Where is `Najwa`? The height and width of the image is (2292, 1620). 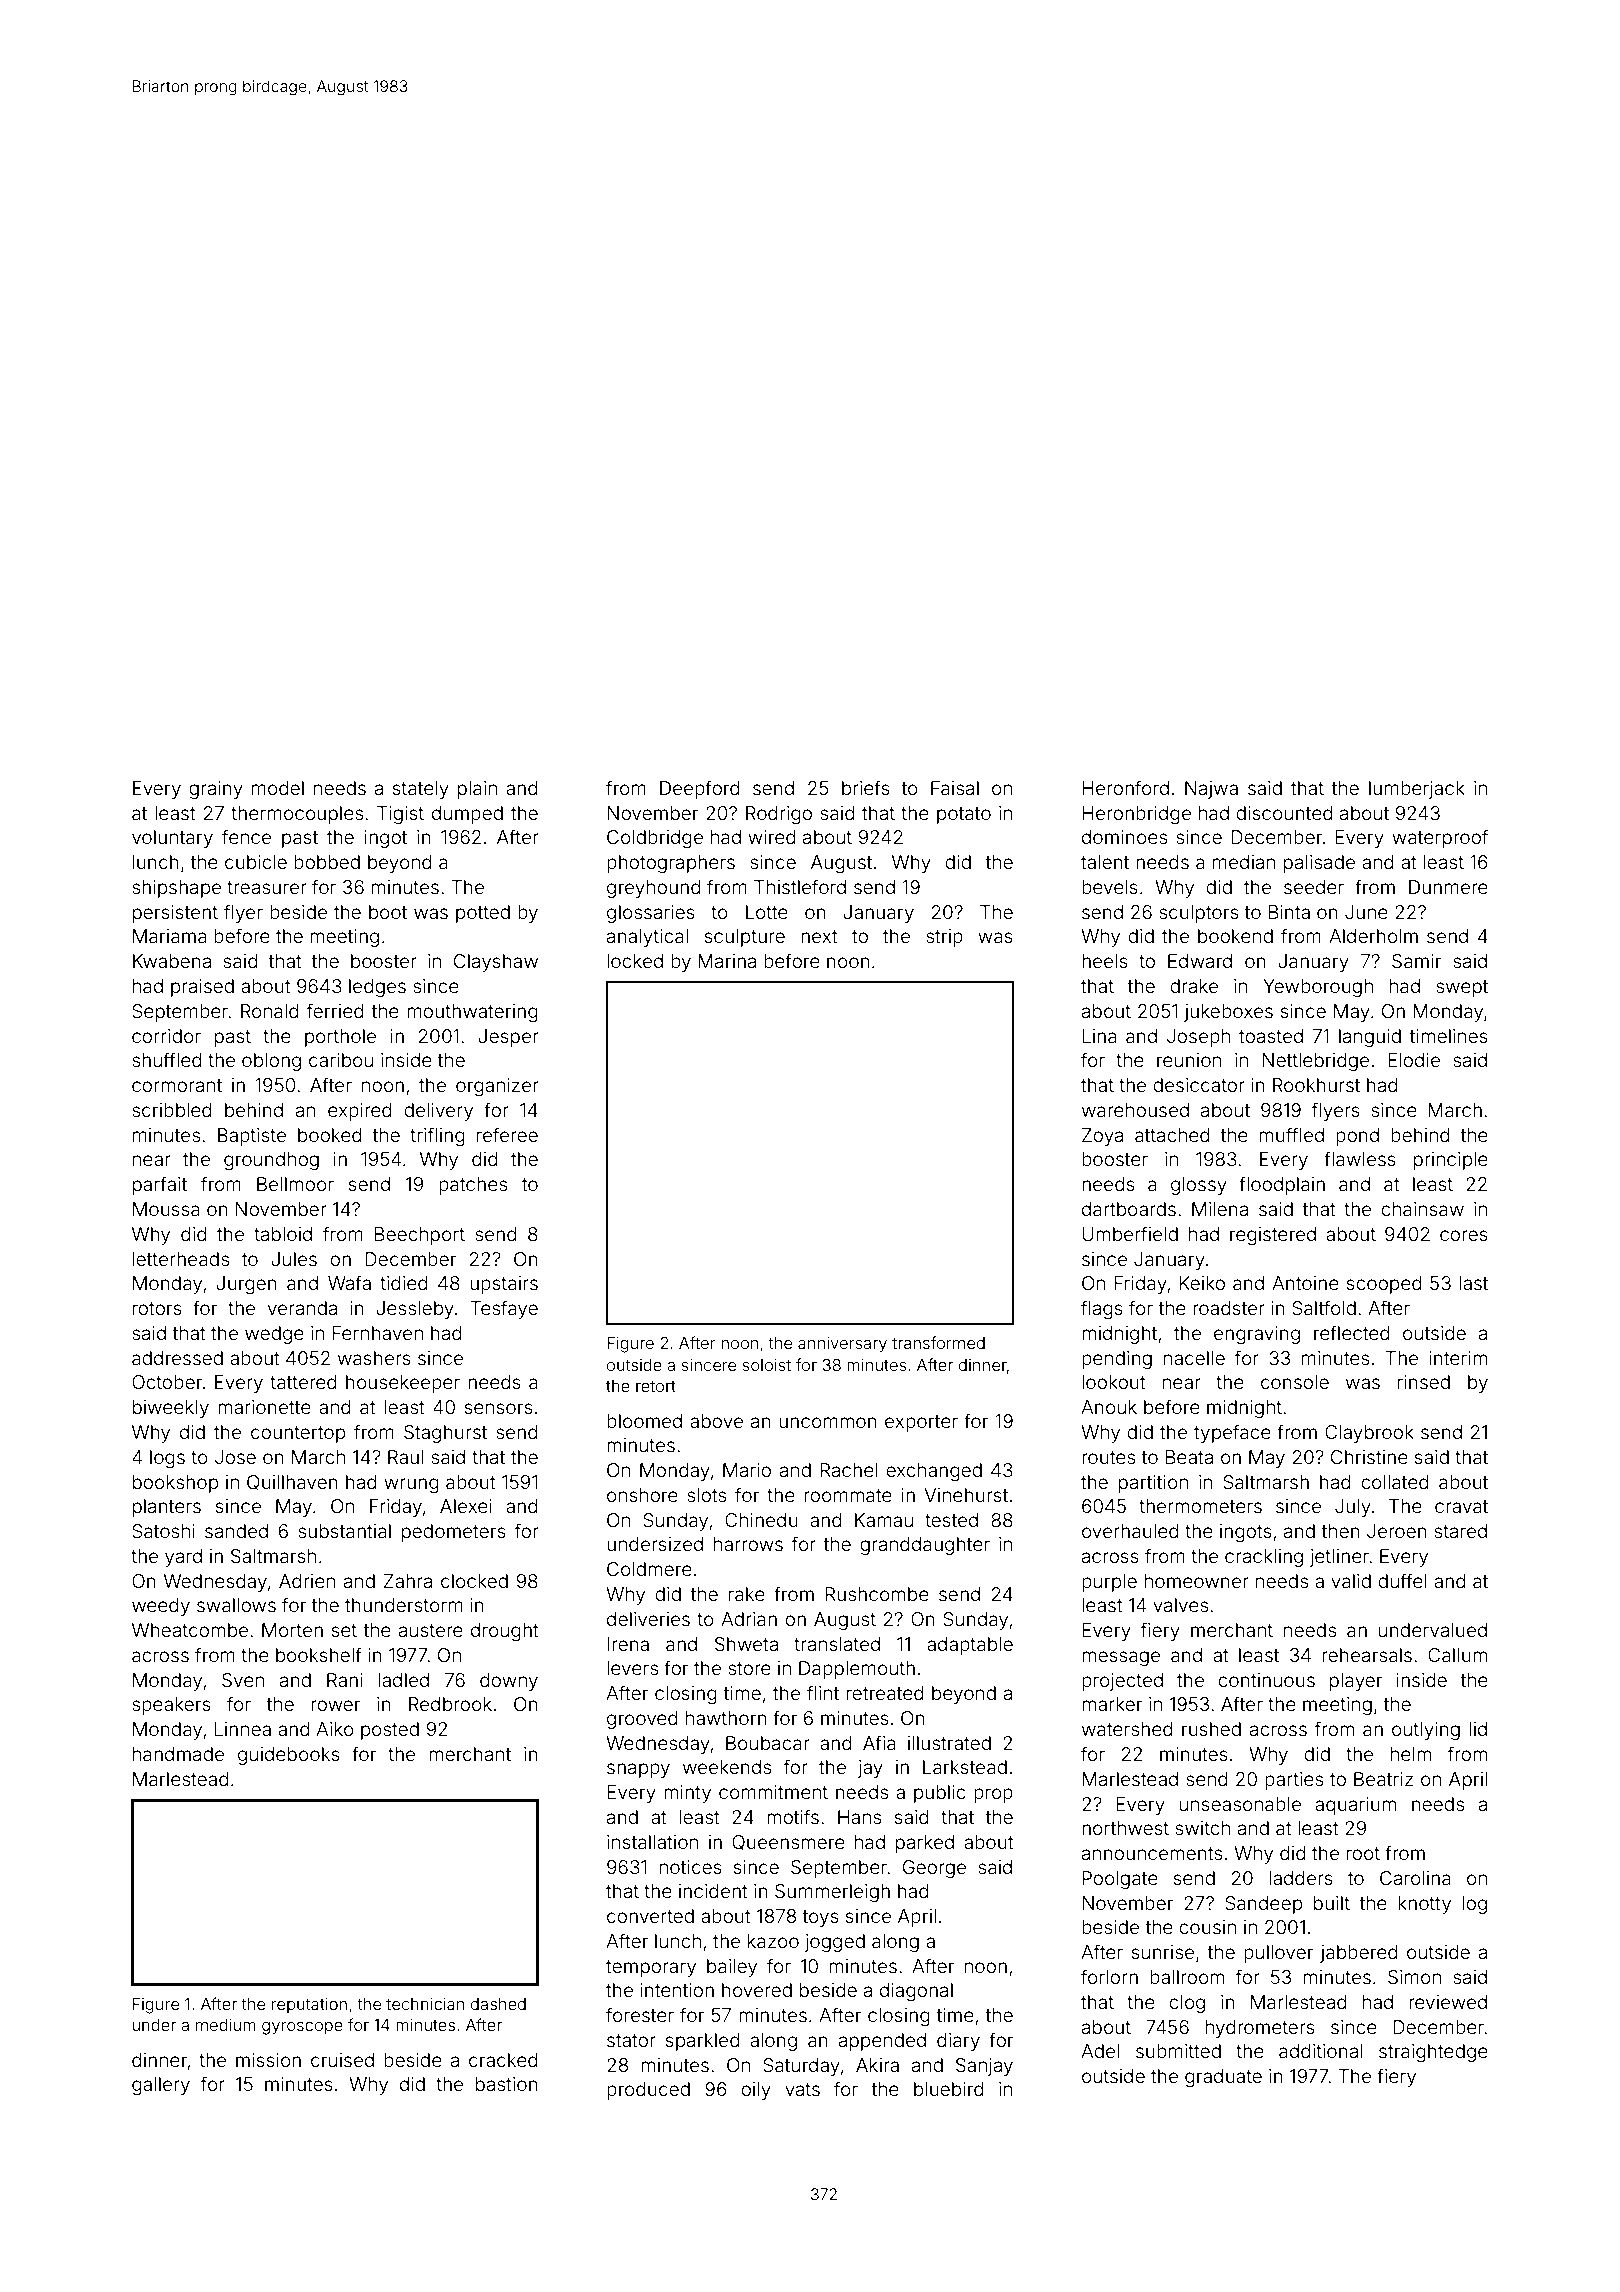
Najwa is located at coordinates (1211, 790).
